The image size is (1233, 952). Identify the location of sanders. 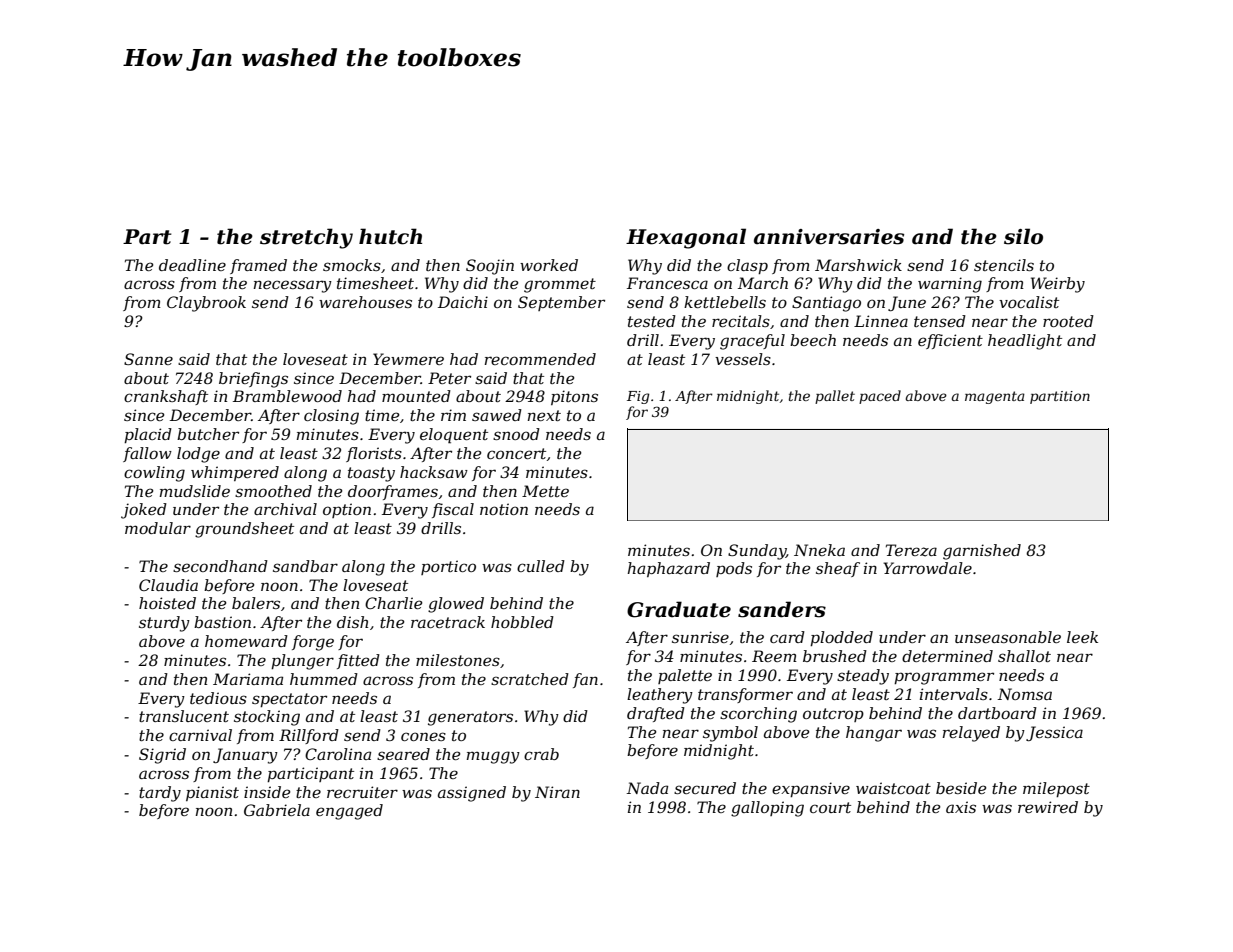
(782, 609).
